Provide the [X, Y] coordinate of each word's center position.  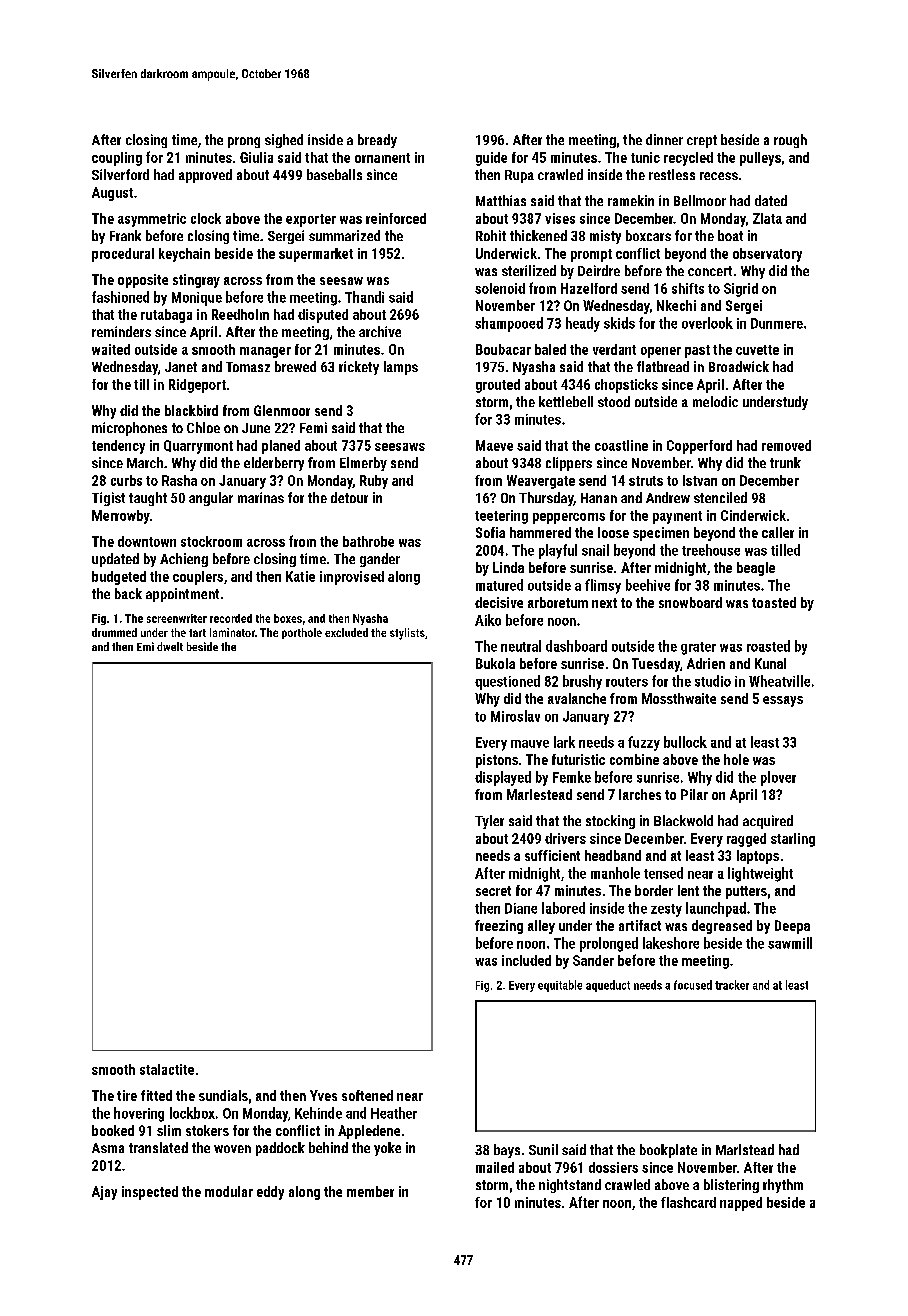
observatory [767, 255]
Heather [394, 1113]
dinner [664, 139]
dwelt [170, 646]
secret [493, 891]
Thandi [364, 297]
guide [491, 159]
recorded [231, 618]
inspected [150, 1193]
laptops [758, 857]
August [112, 194]
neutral [521, 646]
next [604, 603]
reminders [121, 331]
